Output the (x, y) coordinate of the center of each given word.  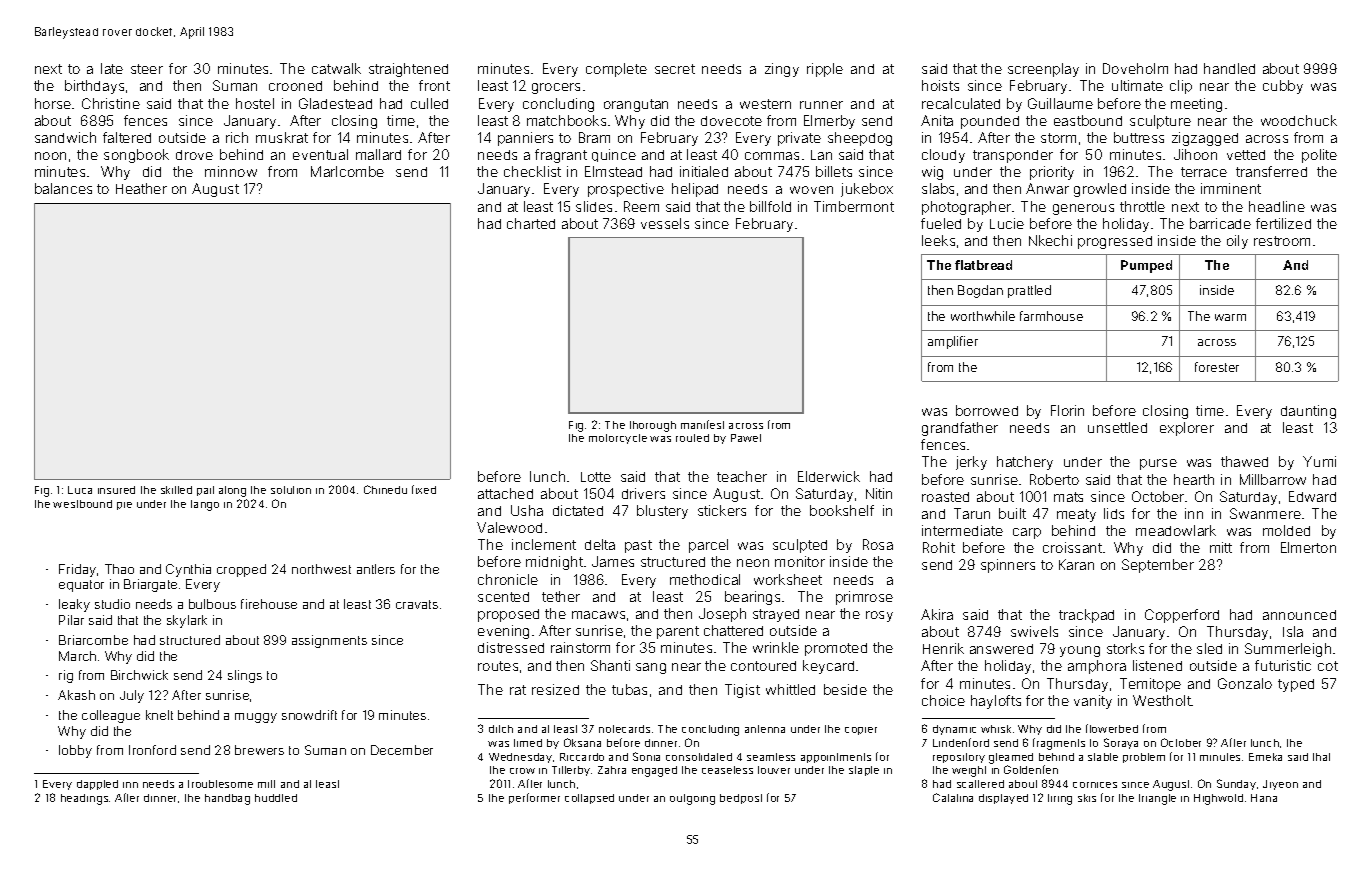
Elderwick (829, 476)
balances (63, 188)
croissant (1072, 547)
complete (616, 70)
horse (53, 103)
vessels (665, 223)
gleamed (1011, 758)
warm (1230, 317)
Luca (80, 490)
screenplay (1043, 70)
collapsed (589, 799)
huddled (276, 798)
